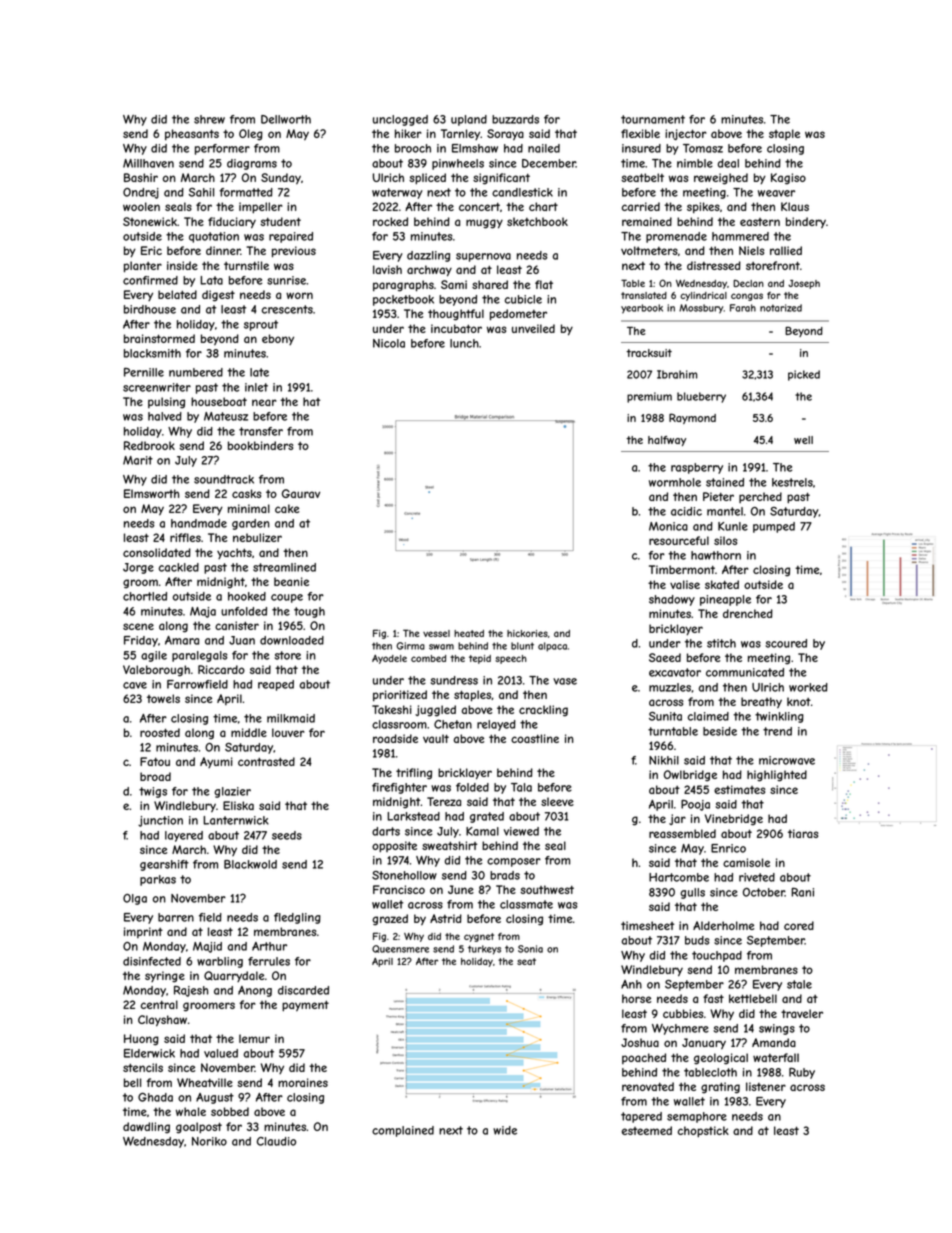 This screenshot has width=952, height=1233. I want to click on shrew, so click(209, 119).
